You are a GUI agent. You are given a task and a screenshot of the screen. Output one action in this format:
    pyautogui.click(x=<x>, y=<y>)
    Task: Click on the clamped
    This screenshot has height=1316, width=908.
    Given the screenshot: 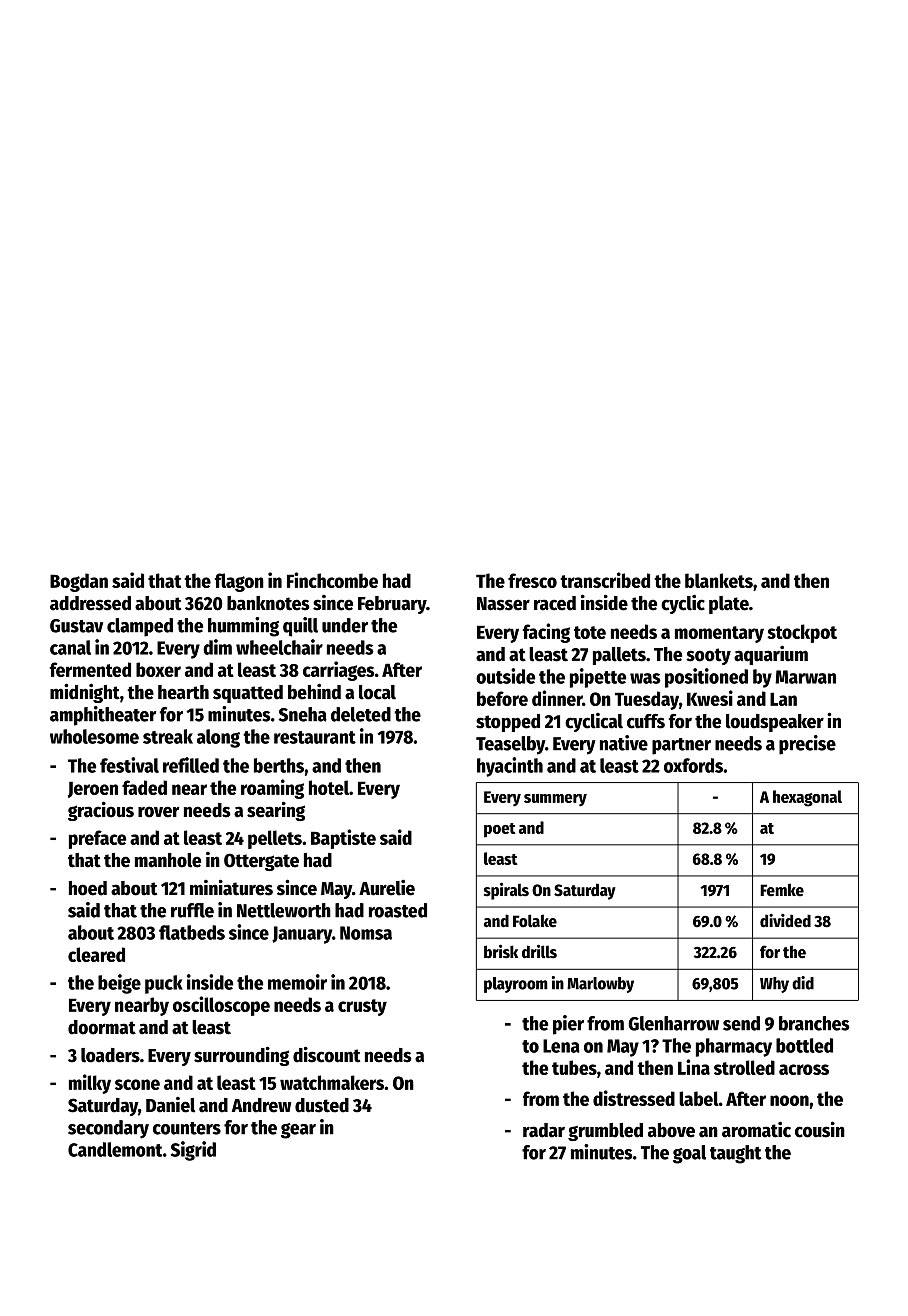 What is the action you would take?
    pyautogui.click(x=140, y=627)
